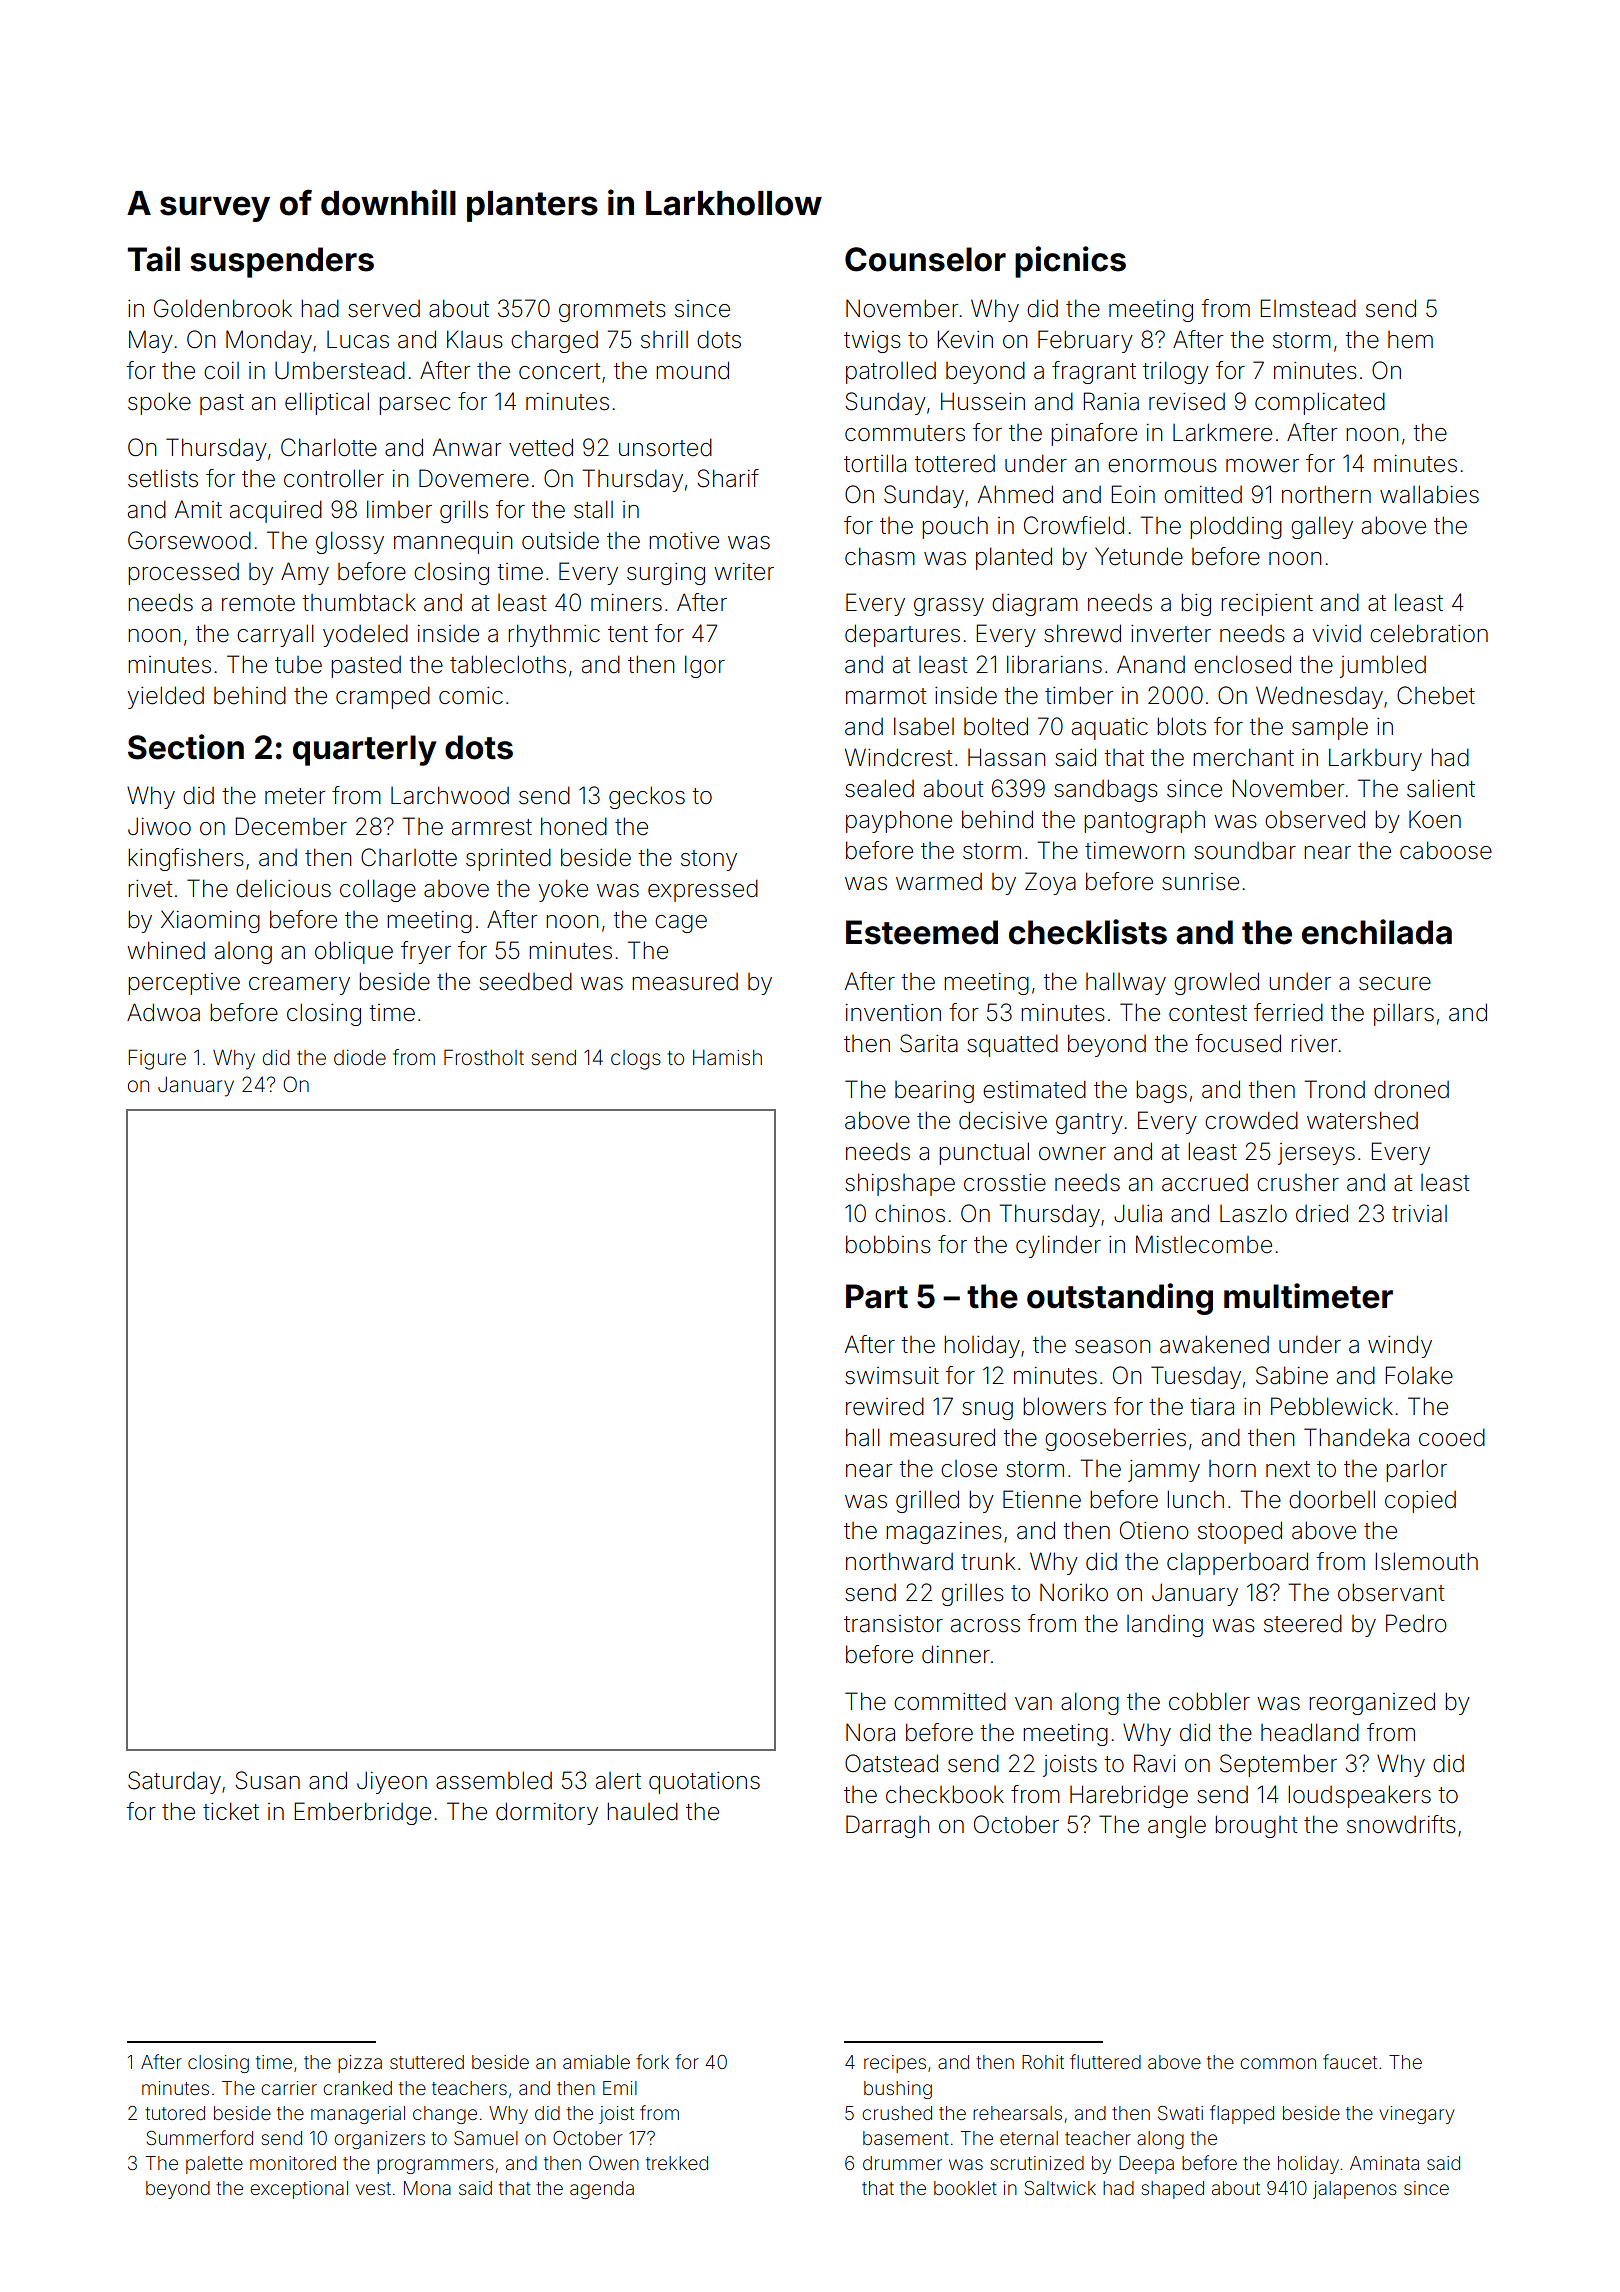 Image resolution: width=1620 pixels, height=2292 pixels. I want to click on stuttered, so click(427, 2062).
